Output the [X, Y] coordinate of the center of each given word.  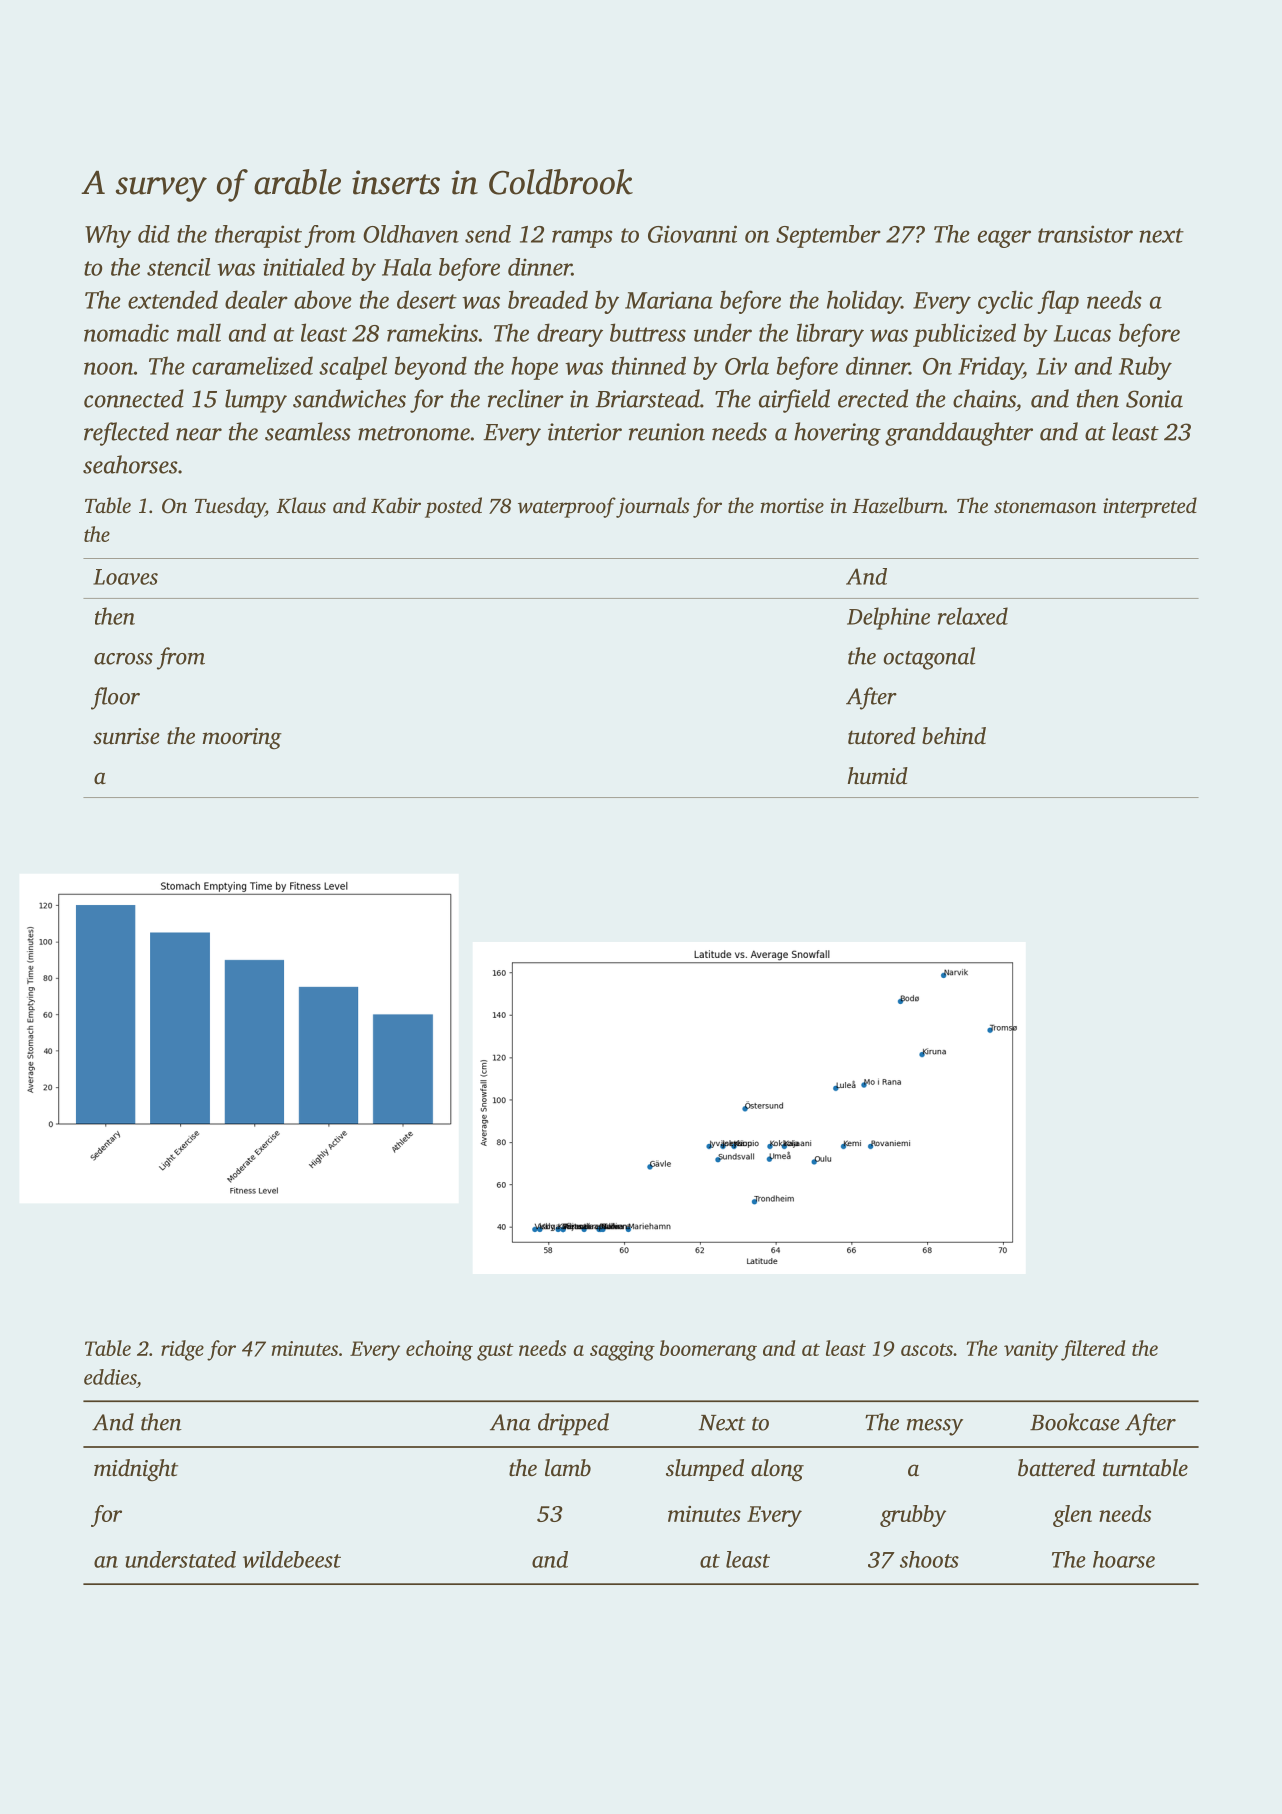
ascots [927, 1349]
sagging [622, 1351]
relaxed [973, 616]
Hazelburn [898, 505]
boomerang [708, 1350]
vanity [1031, 1351]
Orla [747, 365]
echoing [439, 1350]
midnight [136, 1470]
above [323, 299]
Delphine [888, 618]
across [123, 659]
